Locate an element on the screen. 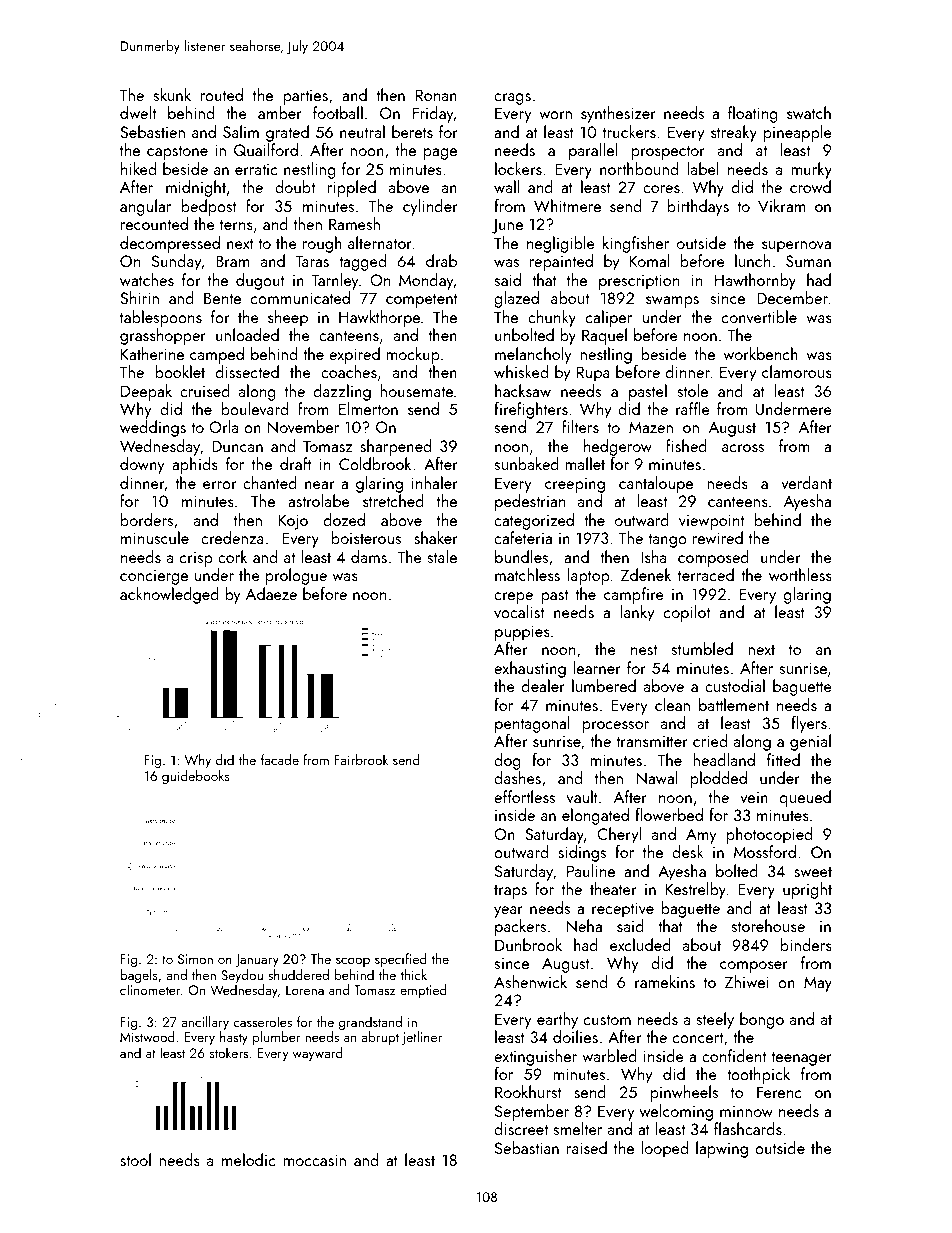 The image size is (952, 1233). Mazen is located at coordinates (651, 427).
